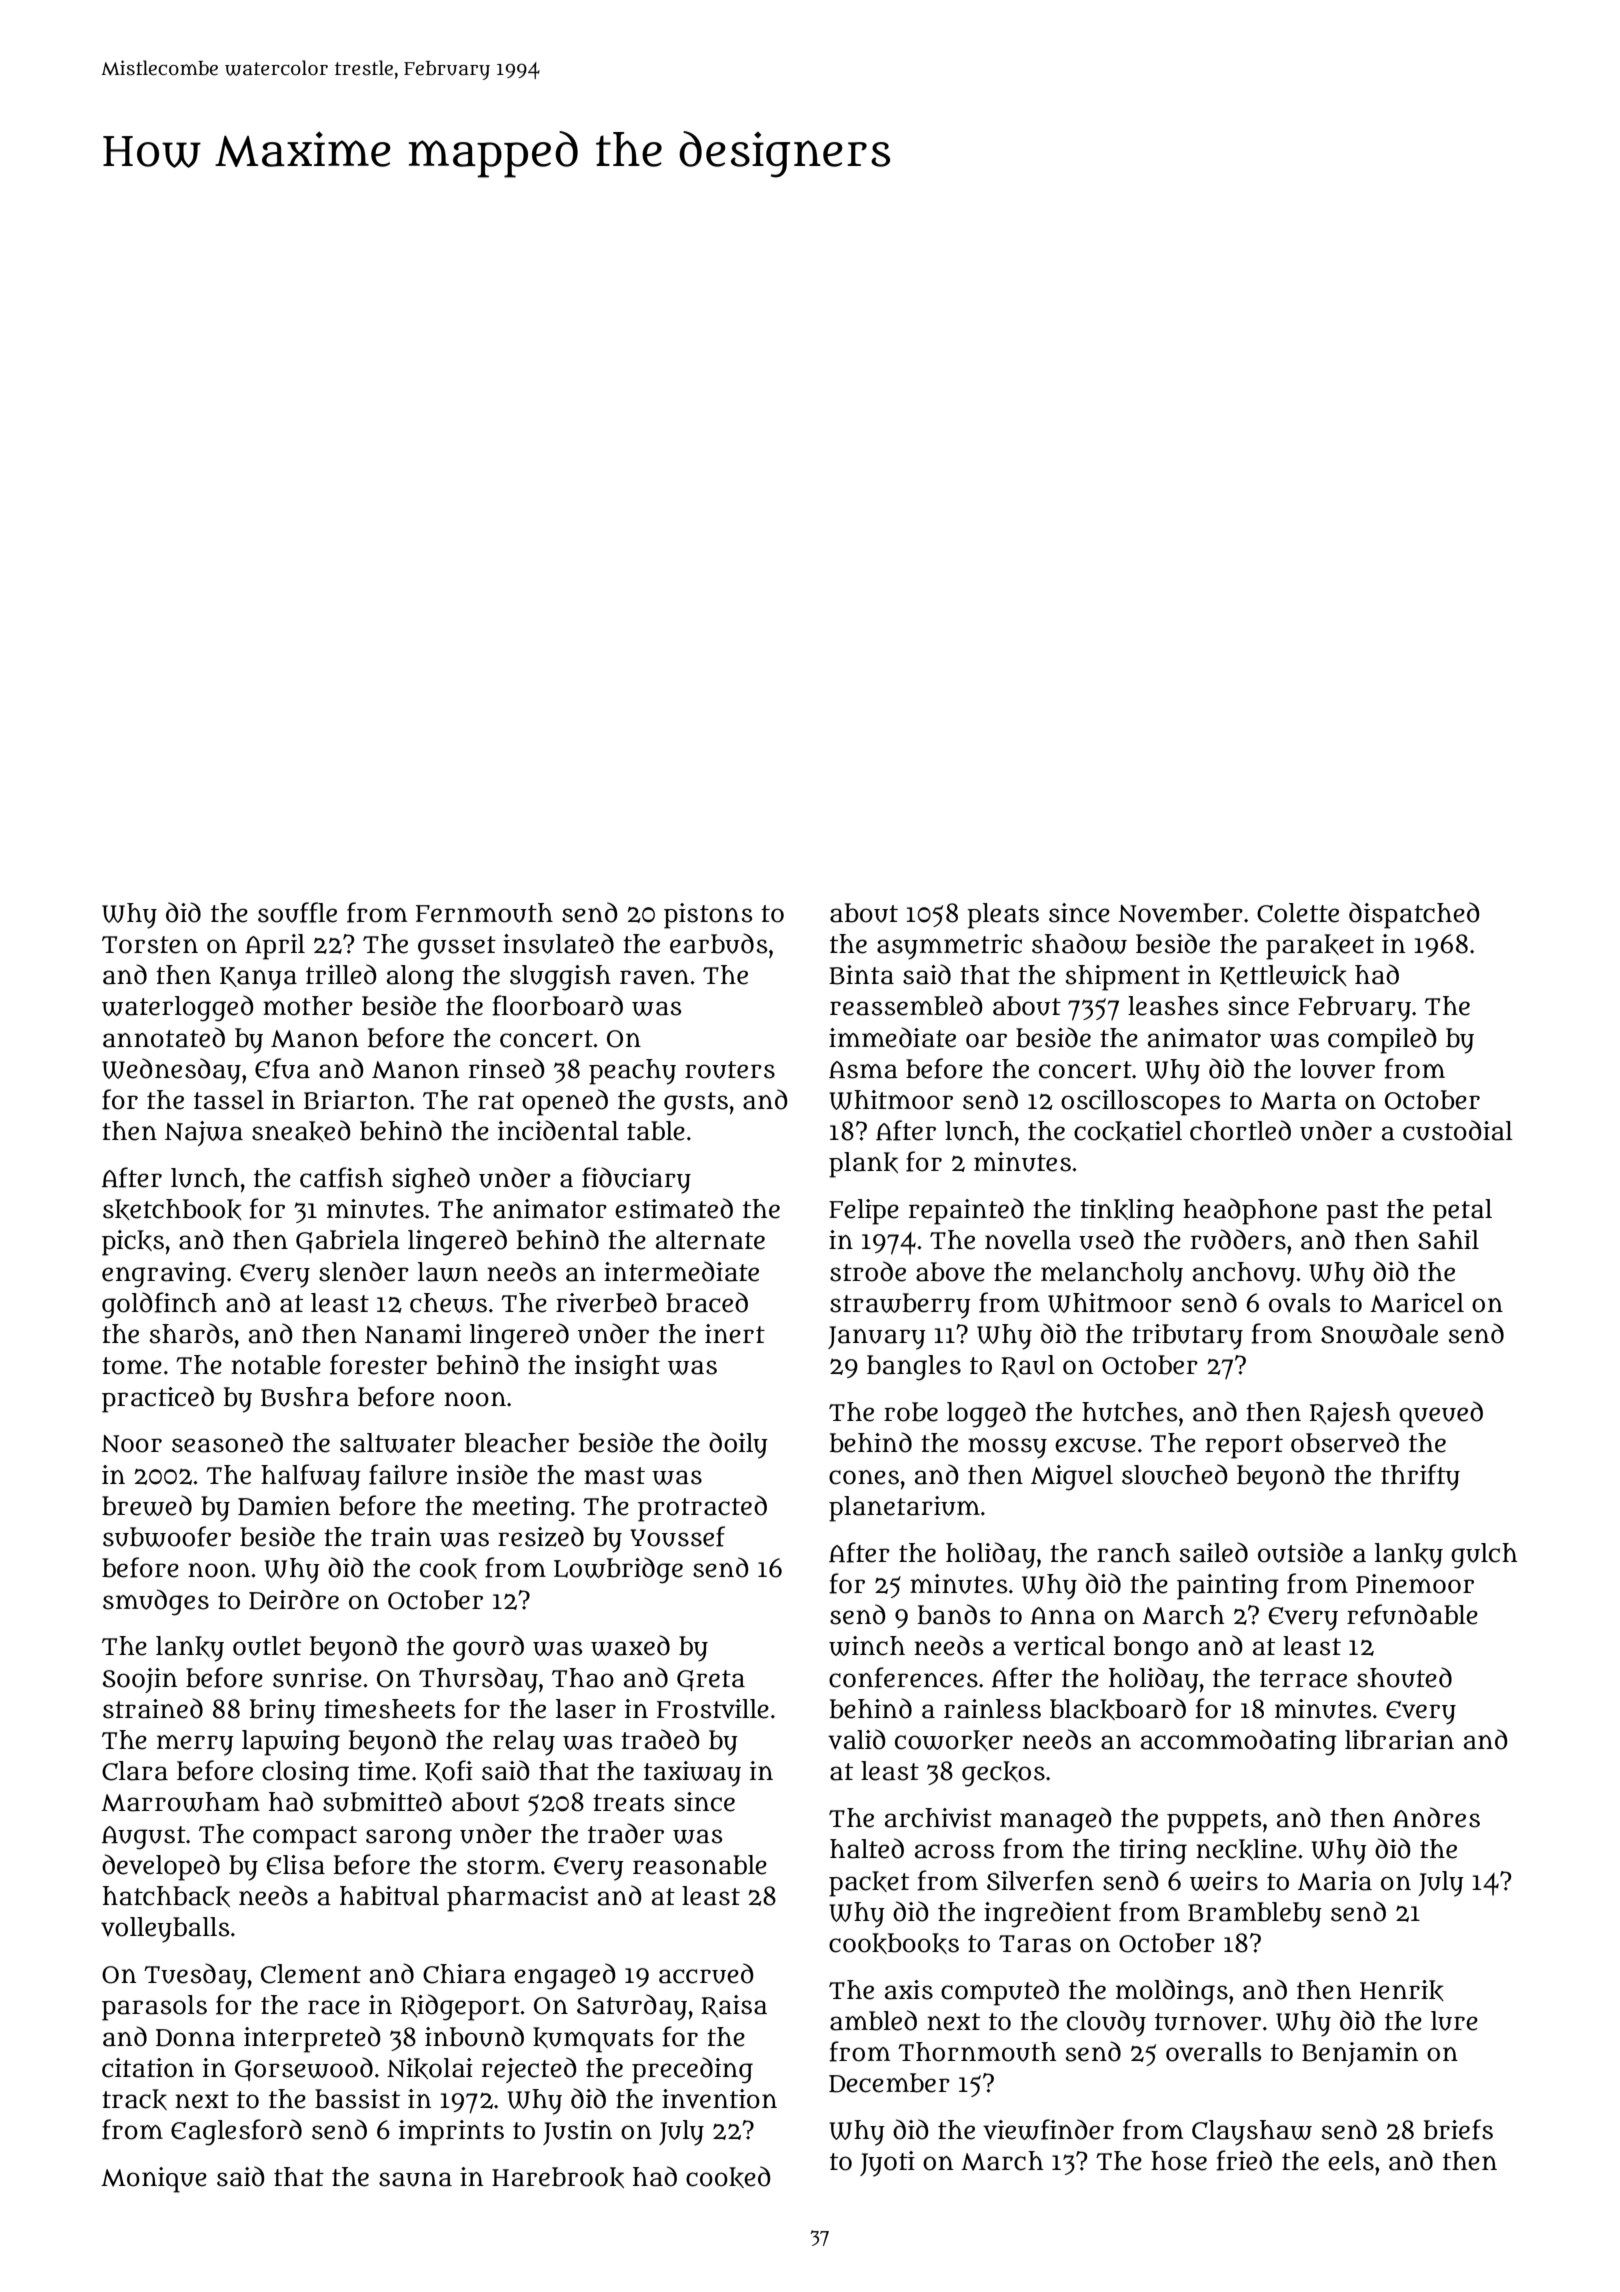 This document has height=2292, width=1620. I want to click on Benjamin, so click(1360, 2054).
